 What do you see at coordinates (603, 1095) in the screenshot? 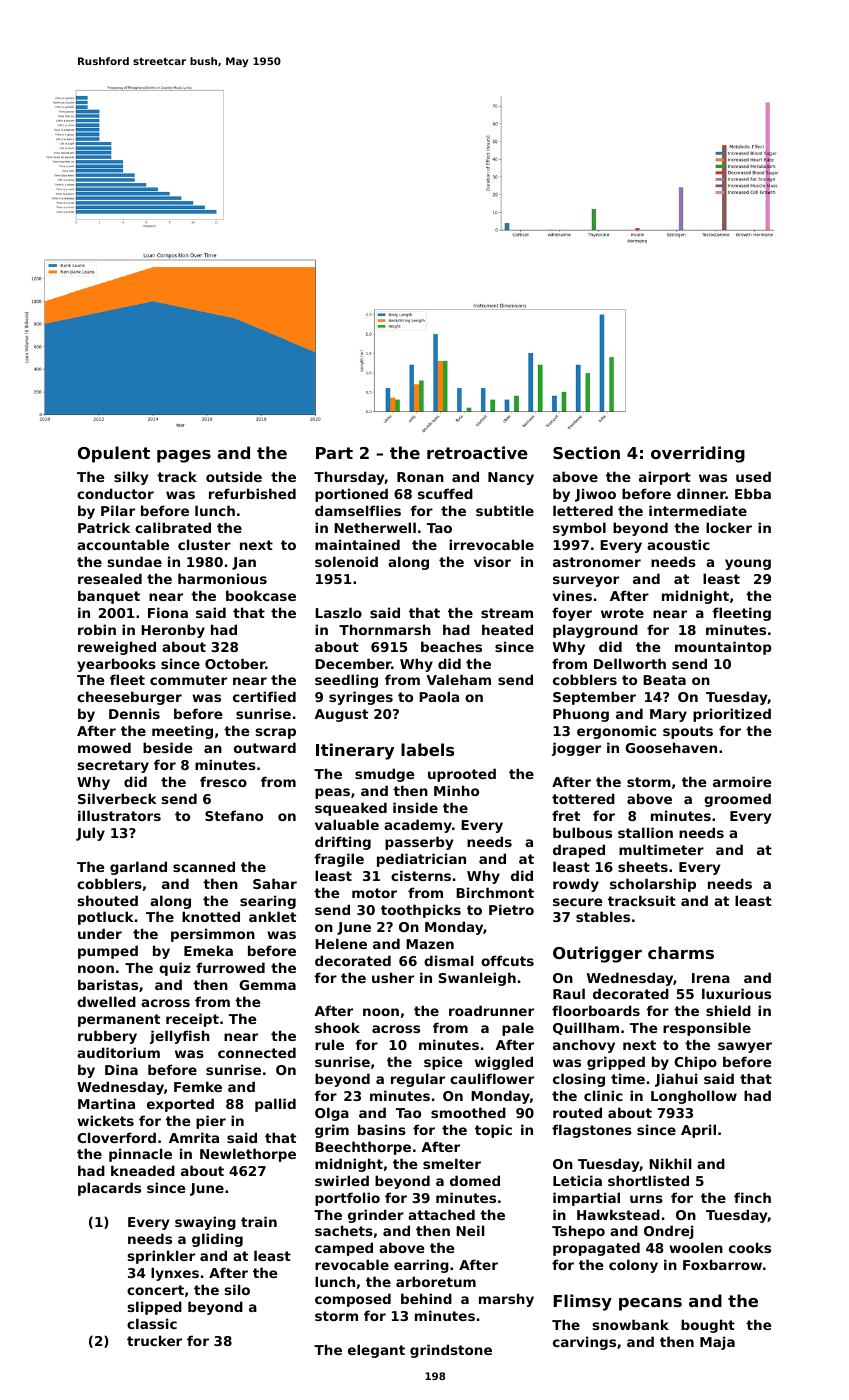
I see `clinic` at bounding box center [603, 1095].
